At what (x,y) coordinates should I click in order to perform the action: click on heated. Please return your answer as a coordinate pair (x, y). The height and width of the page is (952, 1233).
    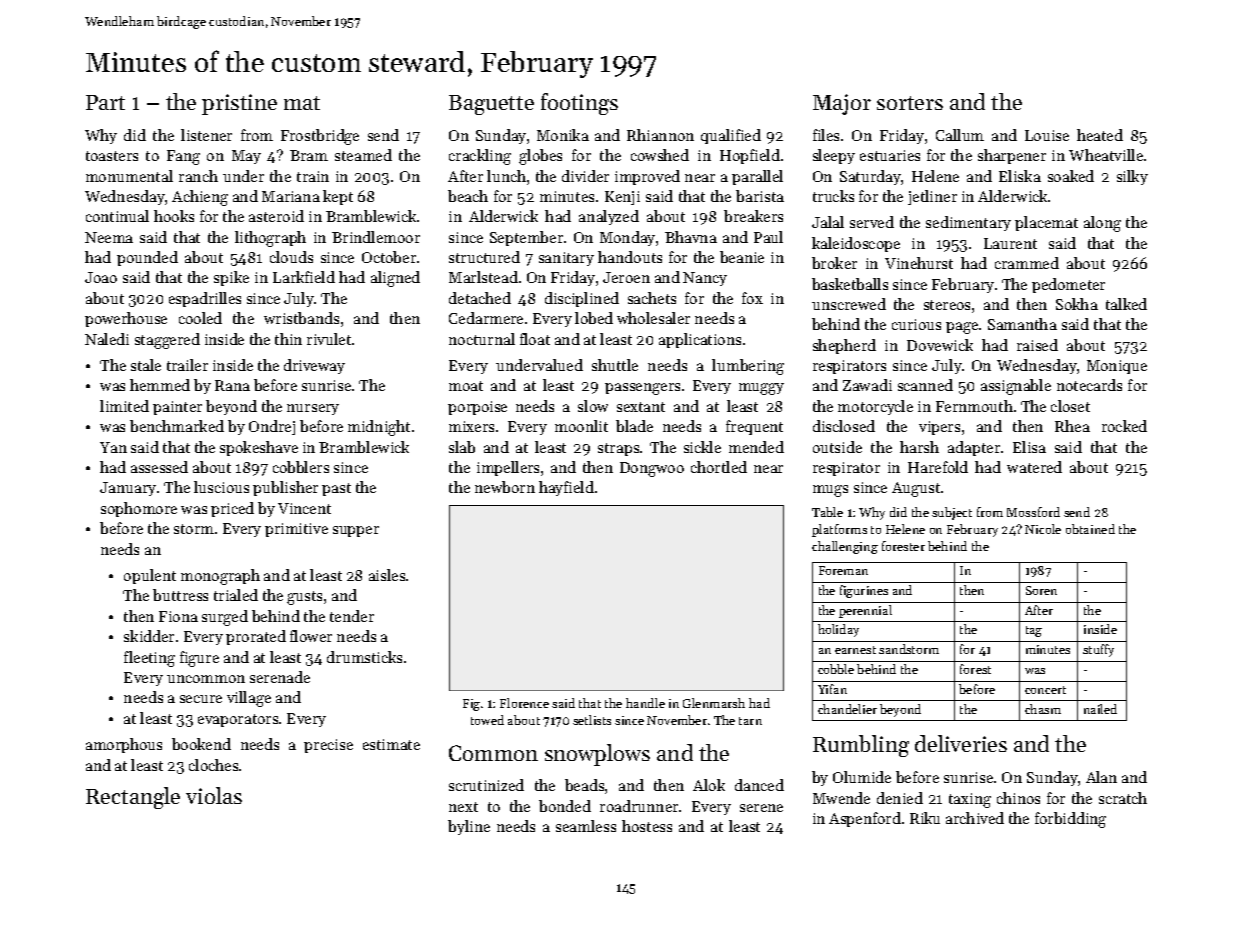
    Looking at the image, I should click on (1100, 135).
